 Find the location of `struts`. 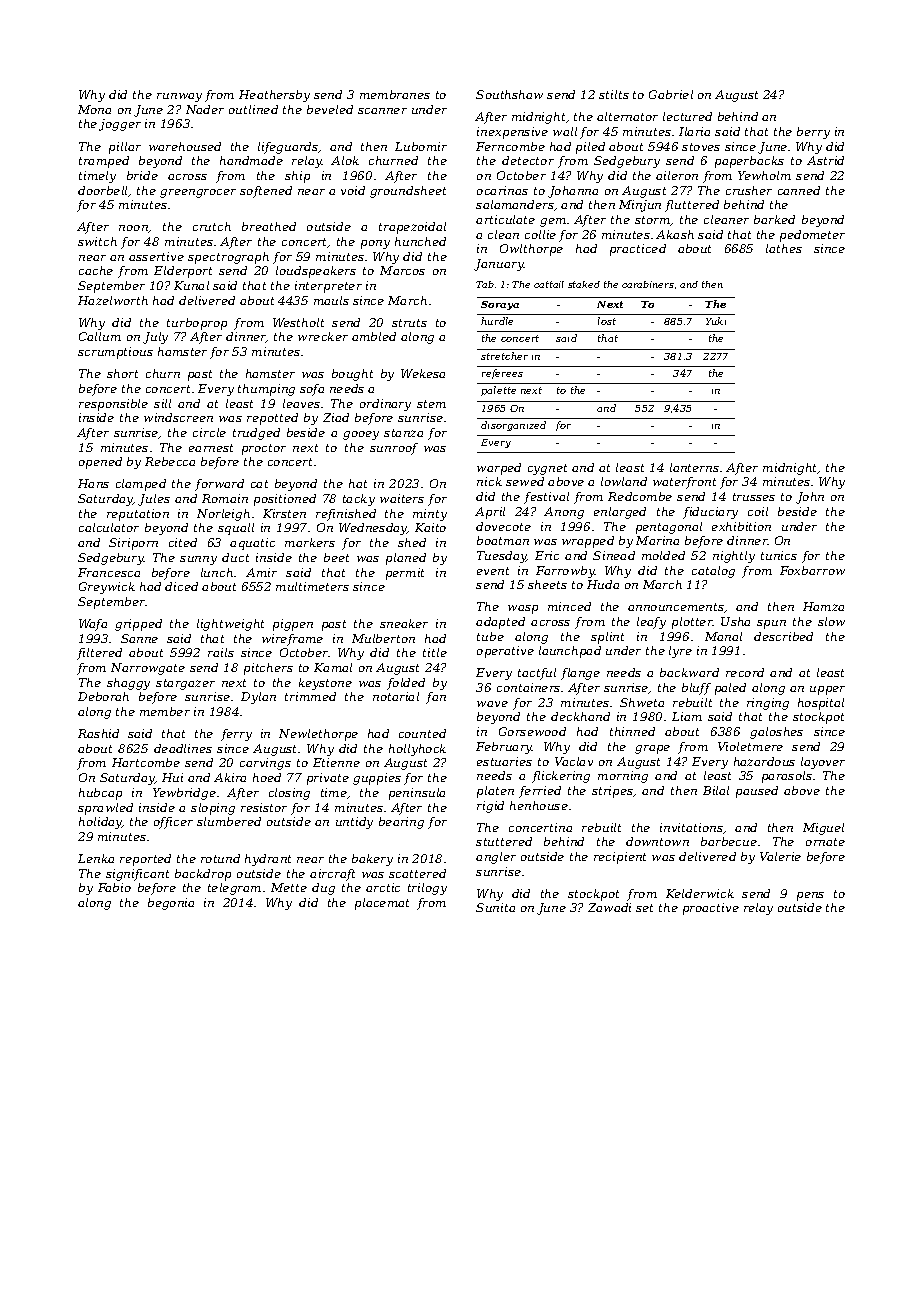

struts is located at coordinates (409, 323).
